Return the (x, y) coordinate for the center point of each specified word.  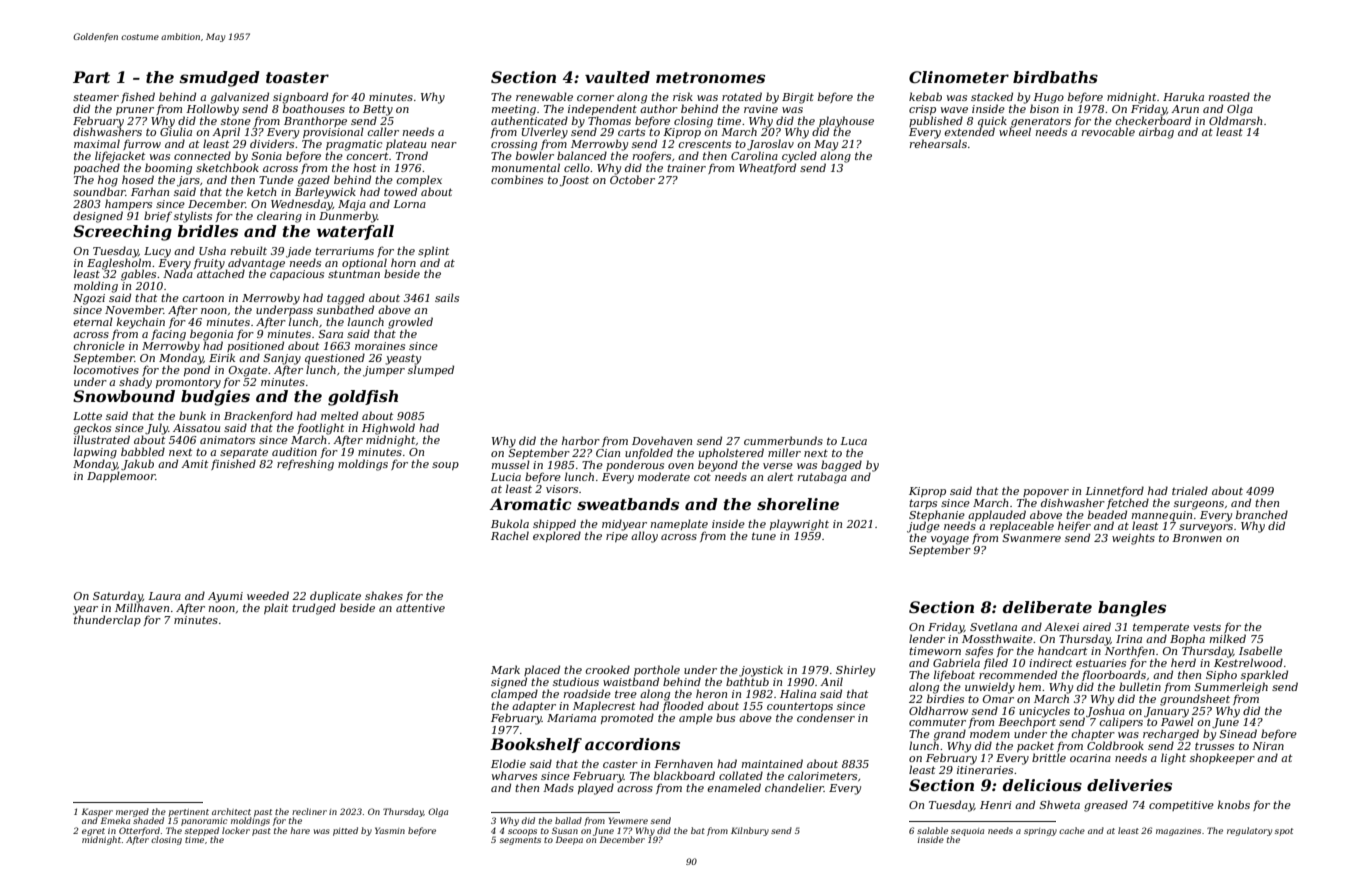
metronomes (710, 77)
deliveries (1129, 785)
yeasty (403, 359)
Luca (853, 441)
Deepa (569, 840)
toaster (297, 77)
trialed (1190, 490)
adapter (534, 706)
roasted (1229, 96)
